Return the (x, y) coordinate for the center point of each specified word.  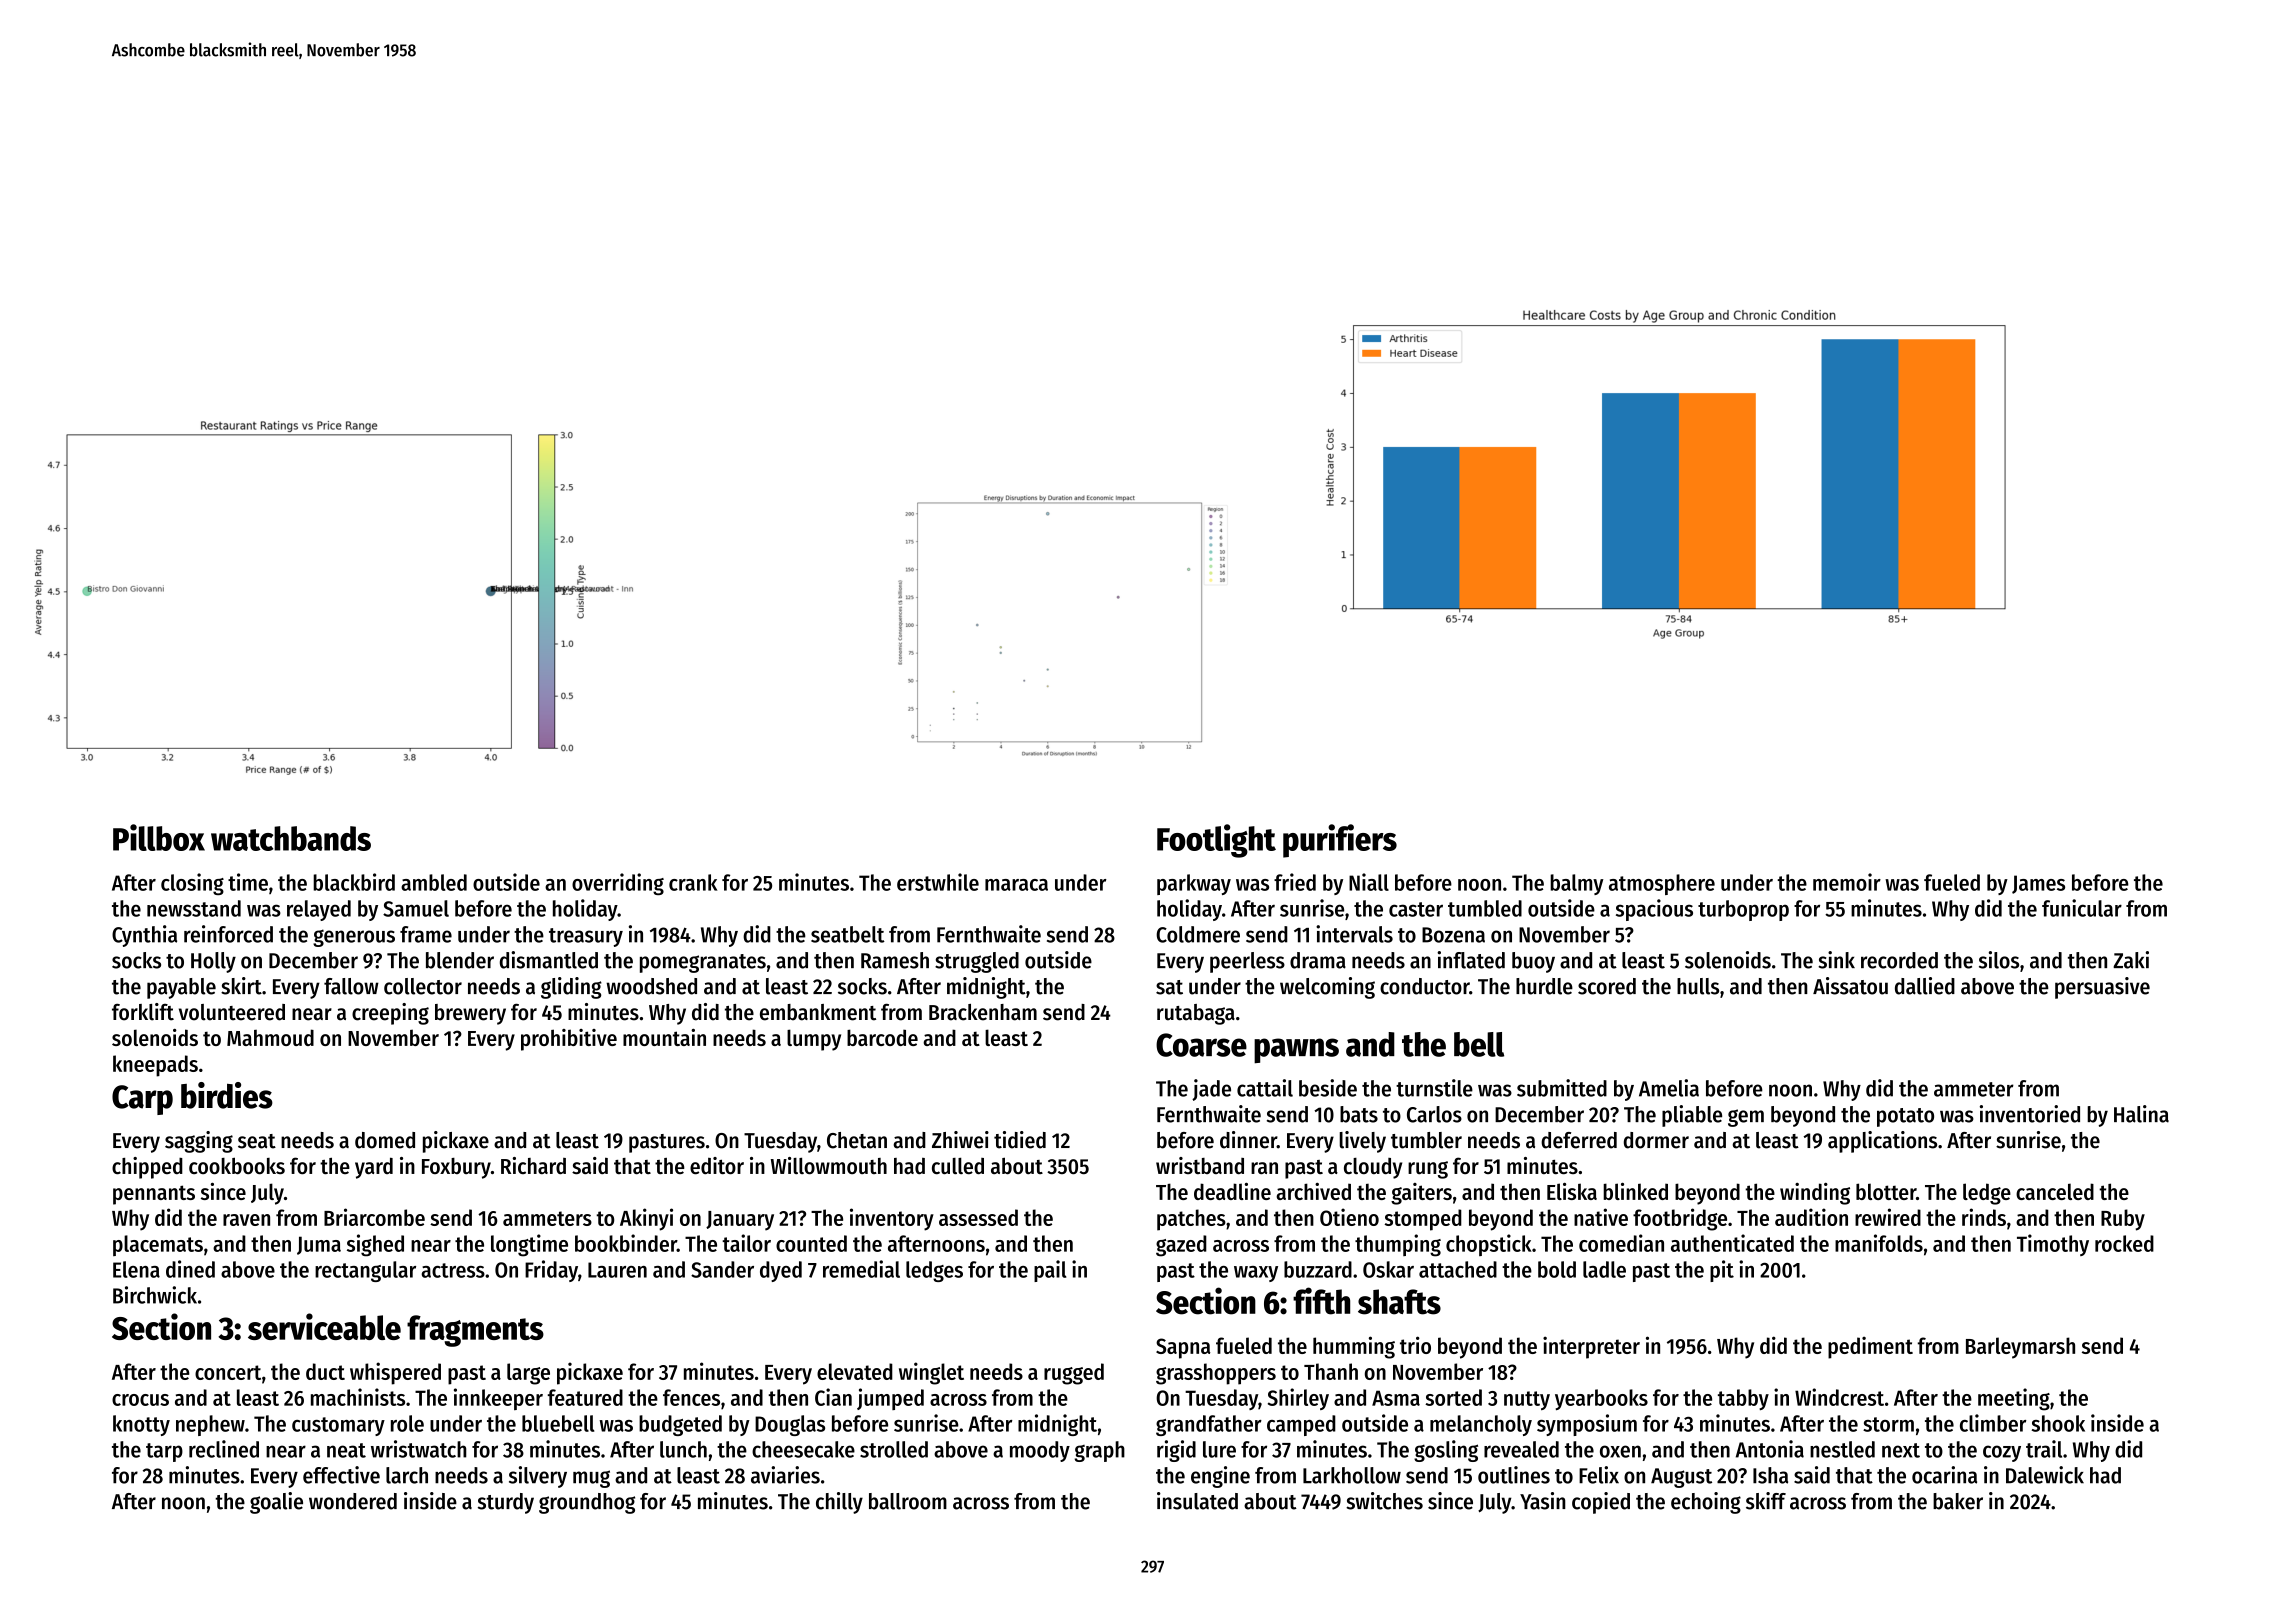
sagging (199, 1142)
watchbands (291, 838)
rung (1428, 1170)
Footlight (1216, 841)
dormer (1656, 1140)
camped (1301, 1425)
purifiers (1340, 841)
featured (585, 1397)
